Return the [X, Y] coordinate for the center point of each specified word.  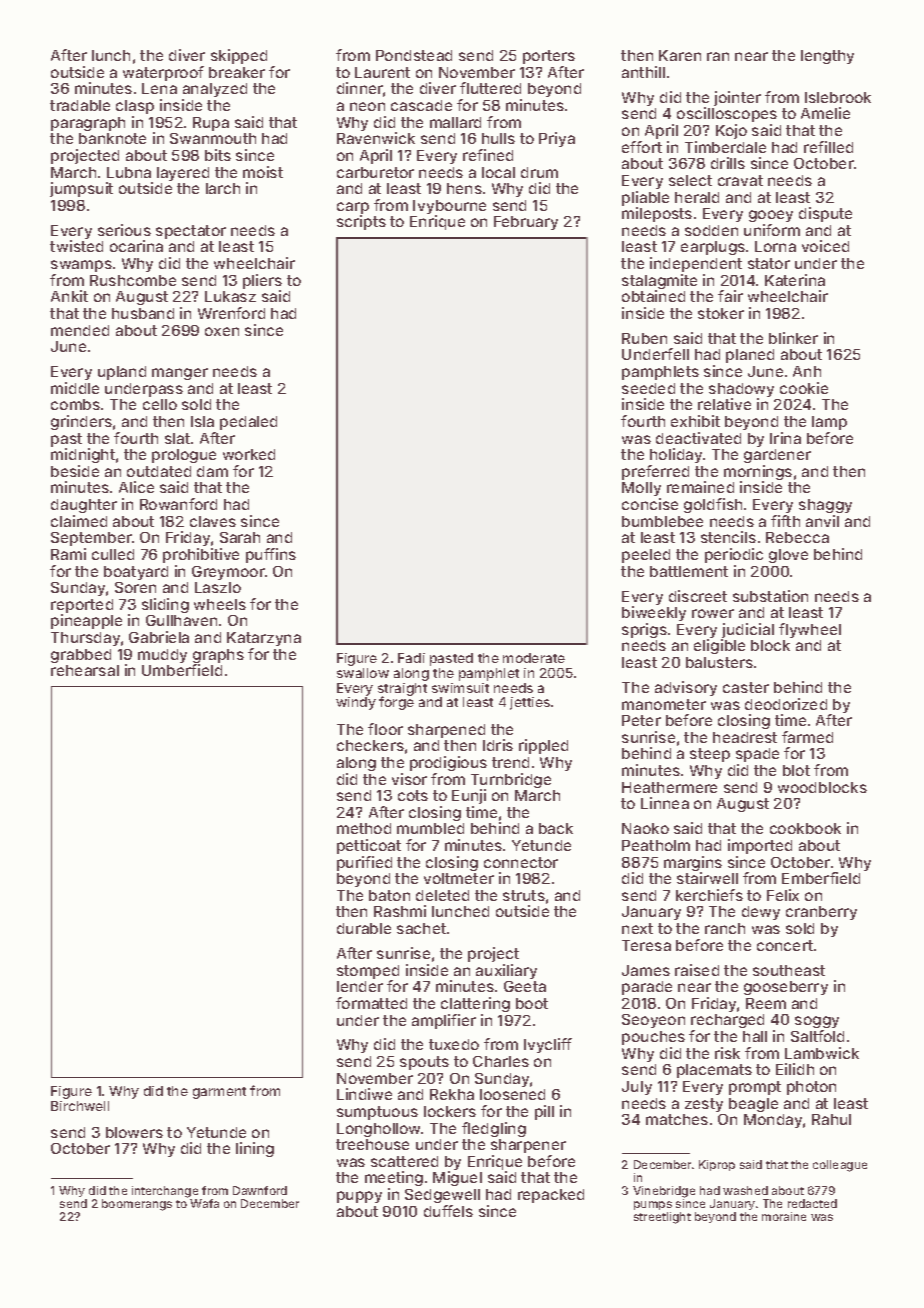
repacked [551, 1196]
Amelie [825, 113]
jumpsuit [81, 189]
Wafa [204, 1203]
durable [364, 928]
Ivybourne [449, 207]
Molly [641, 489]
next [637, 928]
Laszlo [218, 587]
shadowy [741, 390]
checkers [370, 745]
